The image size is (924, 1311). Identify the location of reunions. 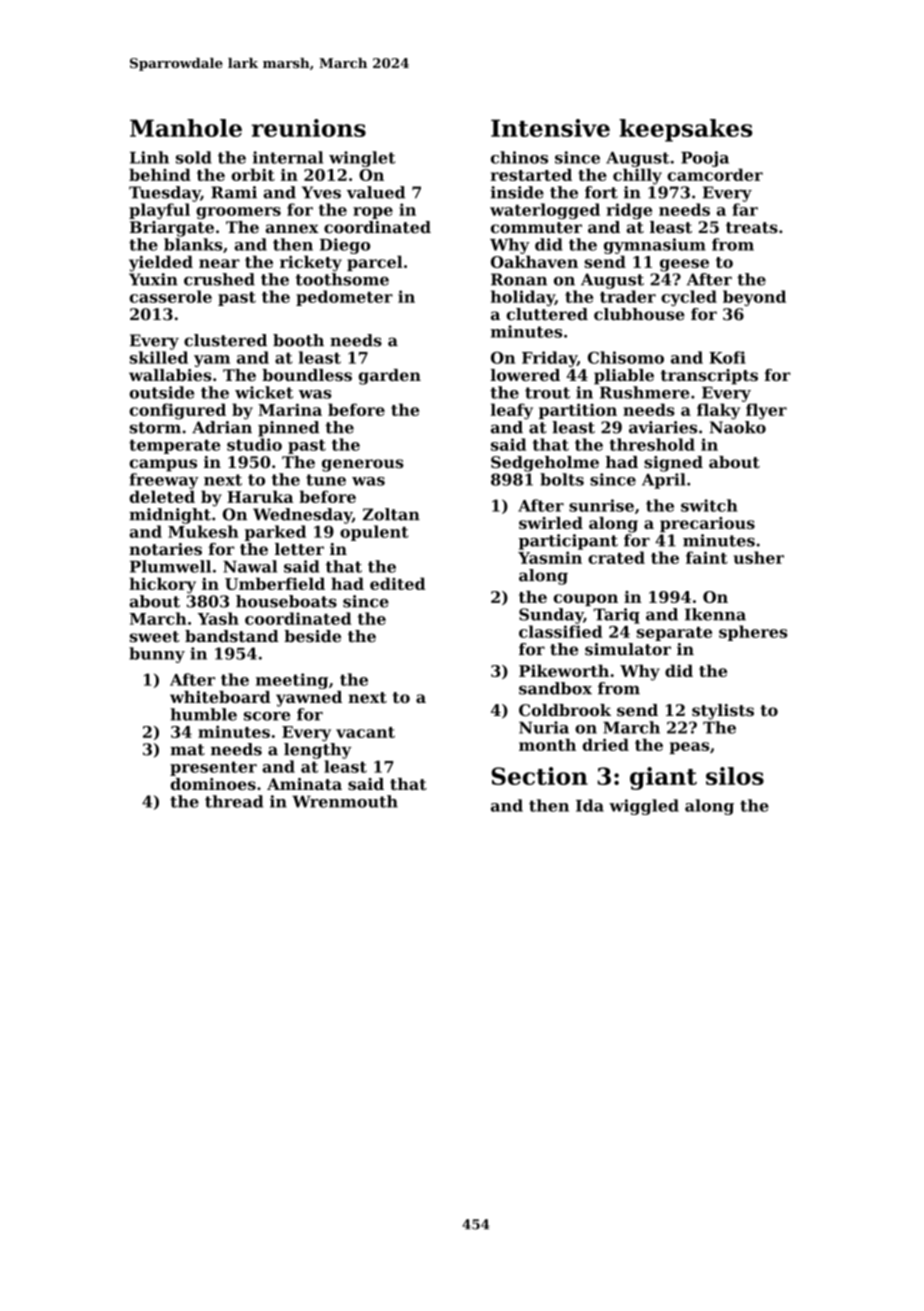
(309, 128).
